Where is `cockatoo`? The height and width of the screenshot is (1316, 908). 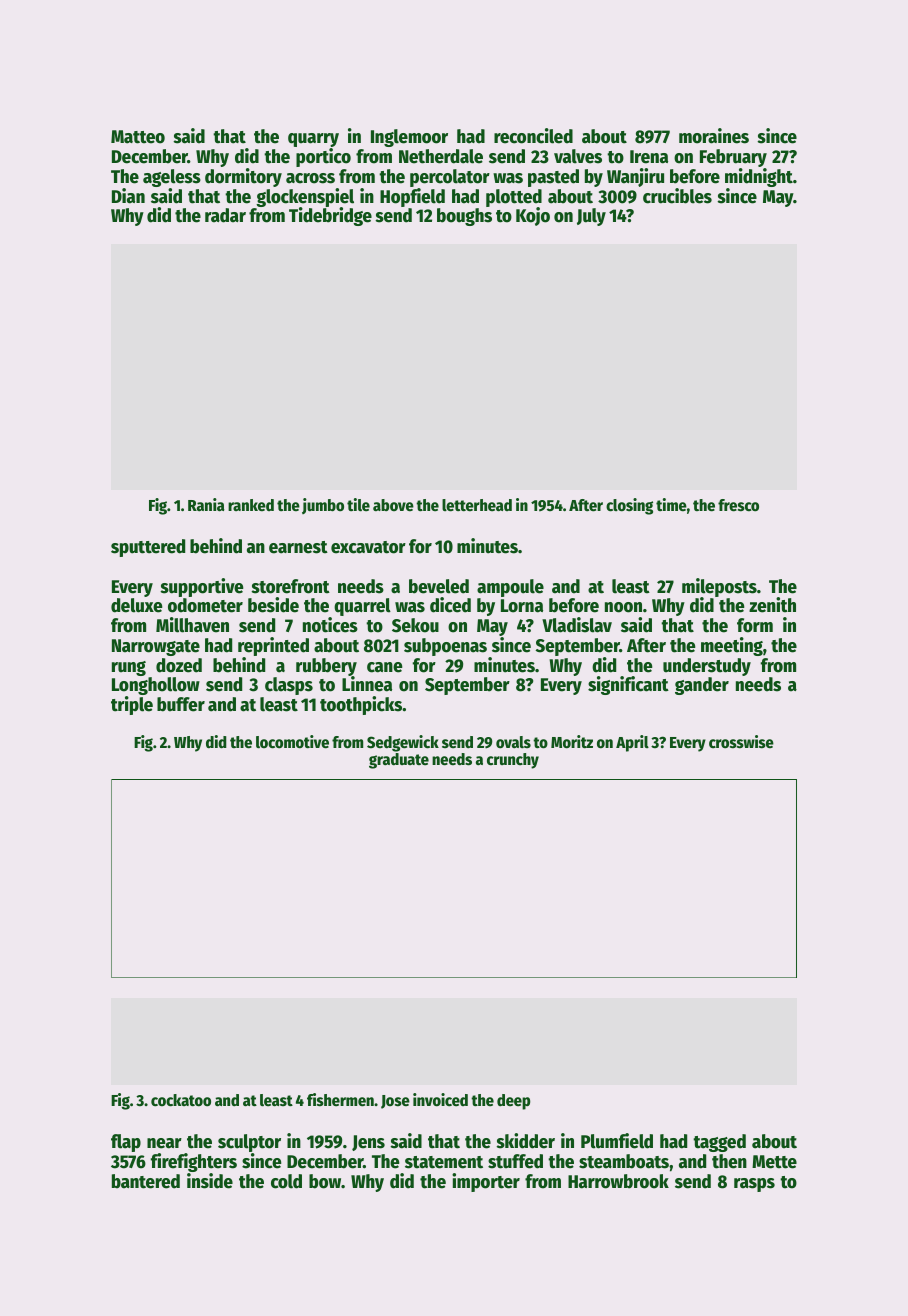
cockatoo is located at coordinates (181, 1100).
